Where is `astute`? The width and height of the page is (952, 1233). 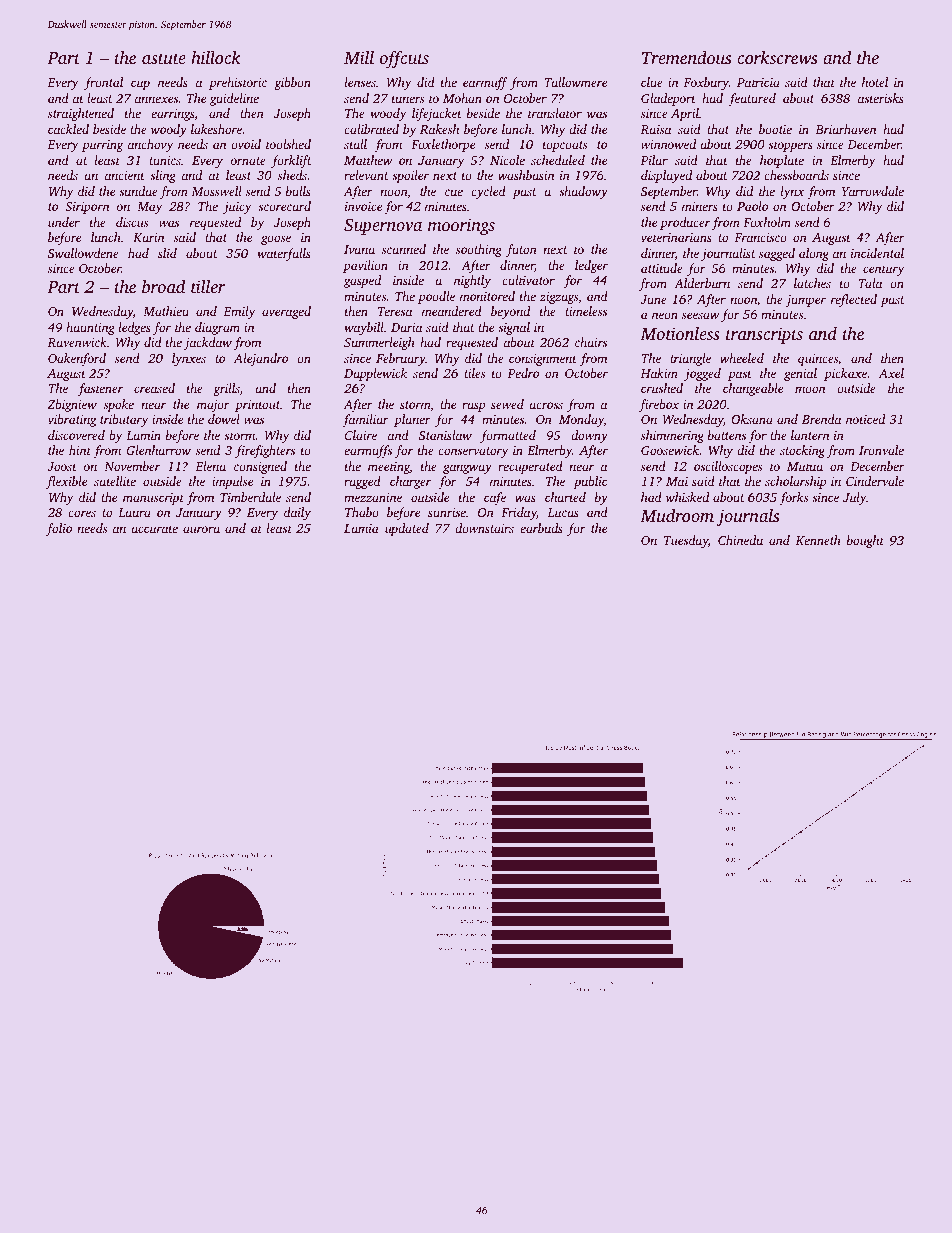
astute is located at coordinates (164, 58).
